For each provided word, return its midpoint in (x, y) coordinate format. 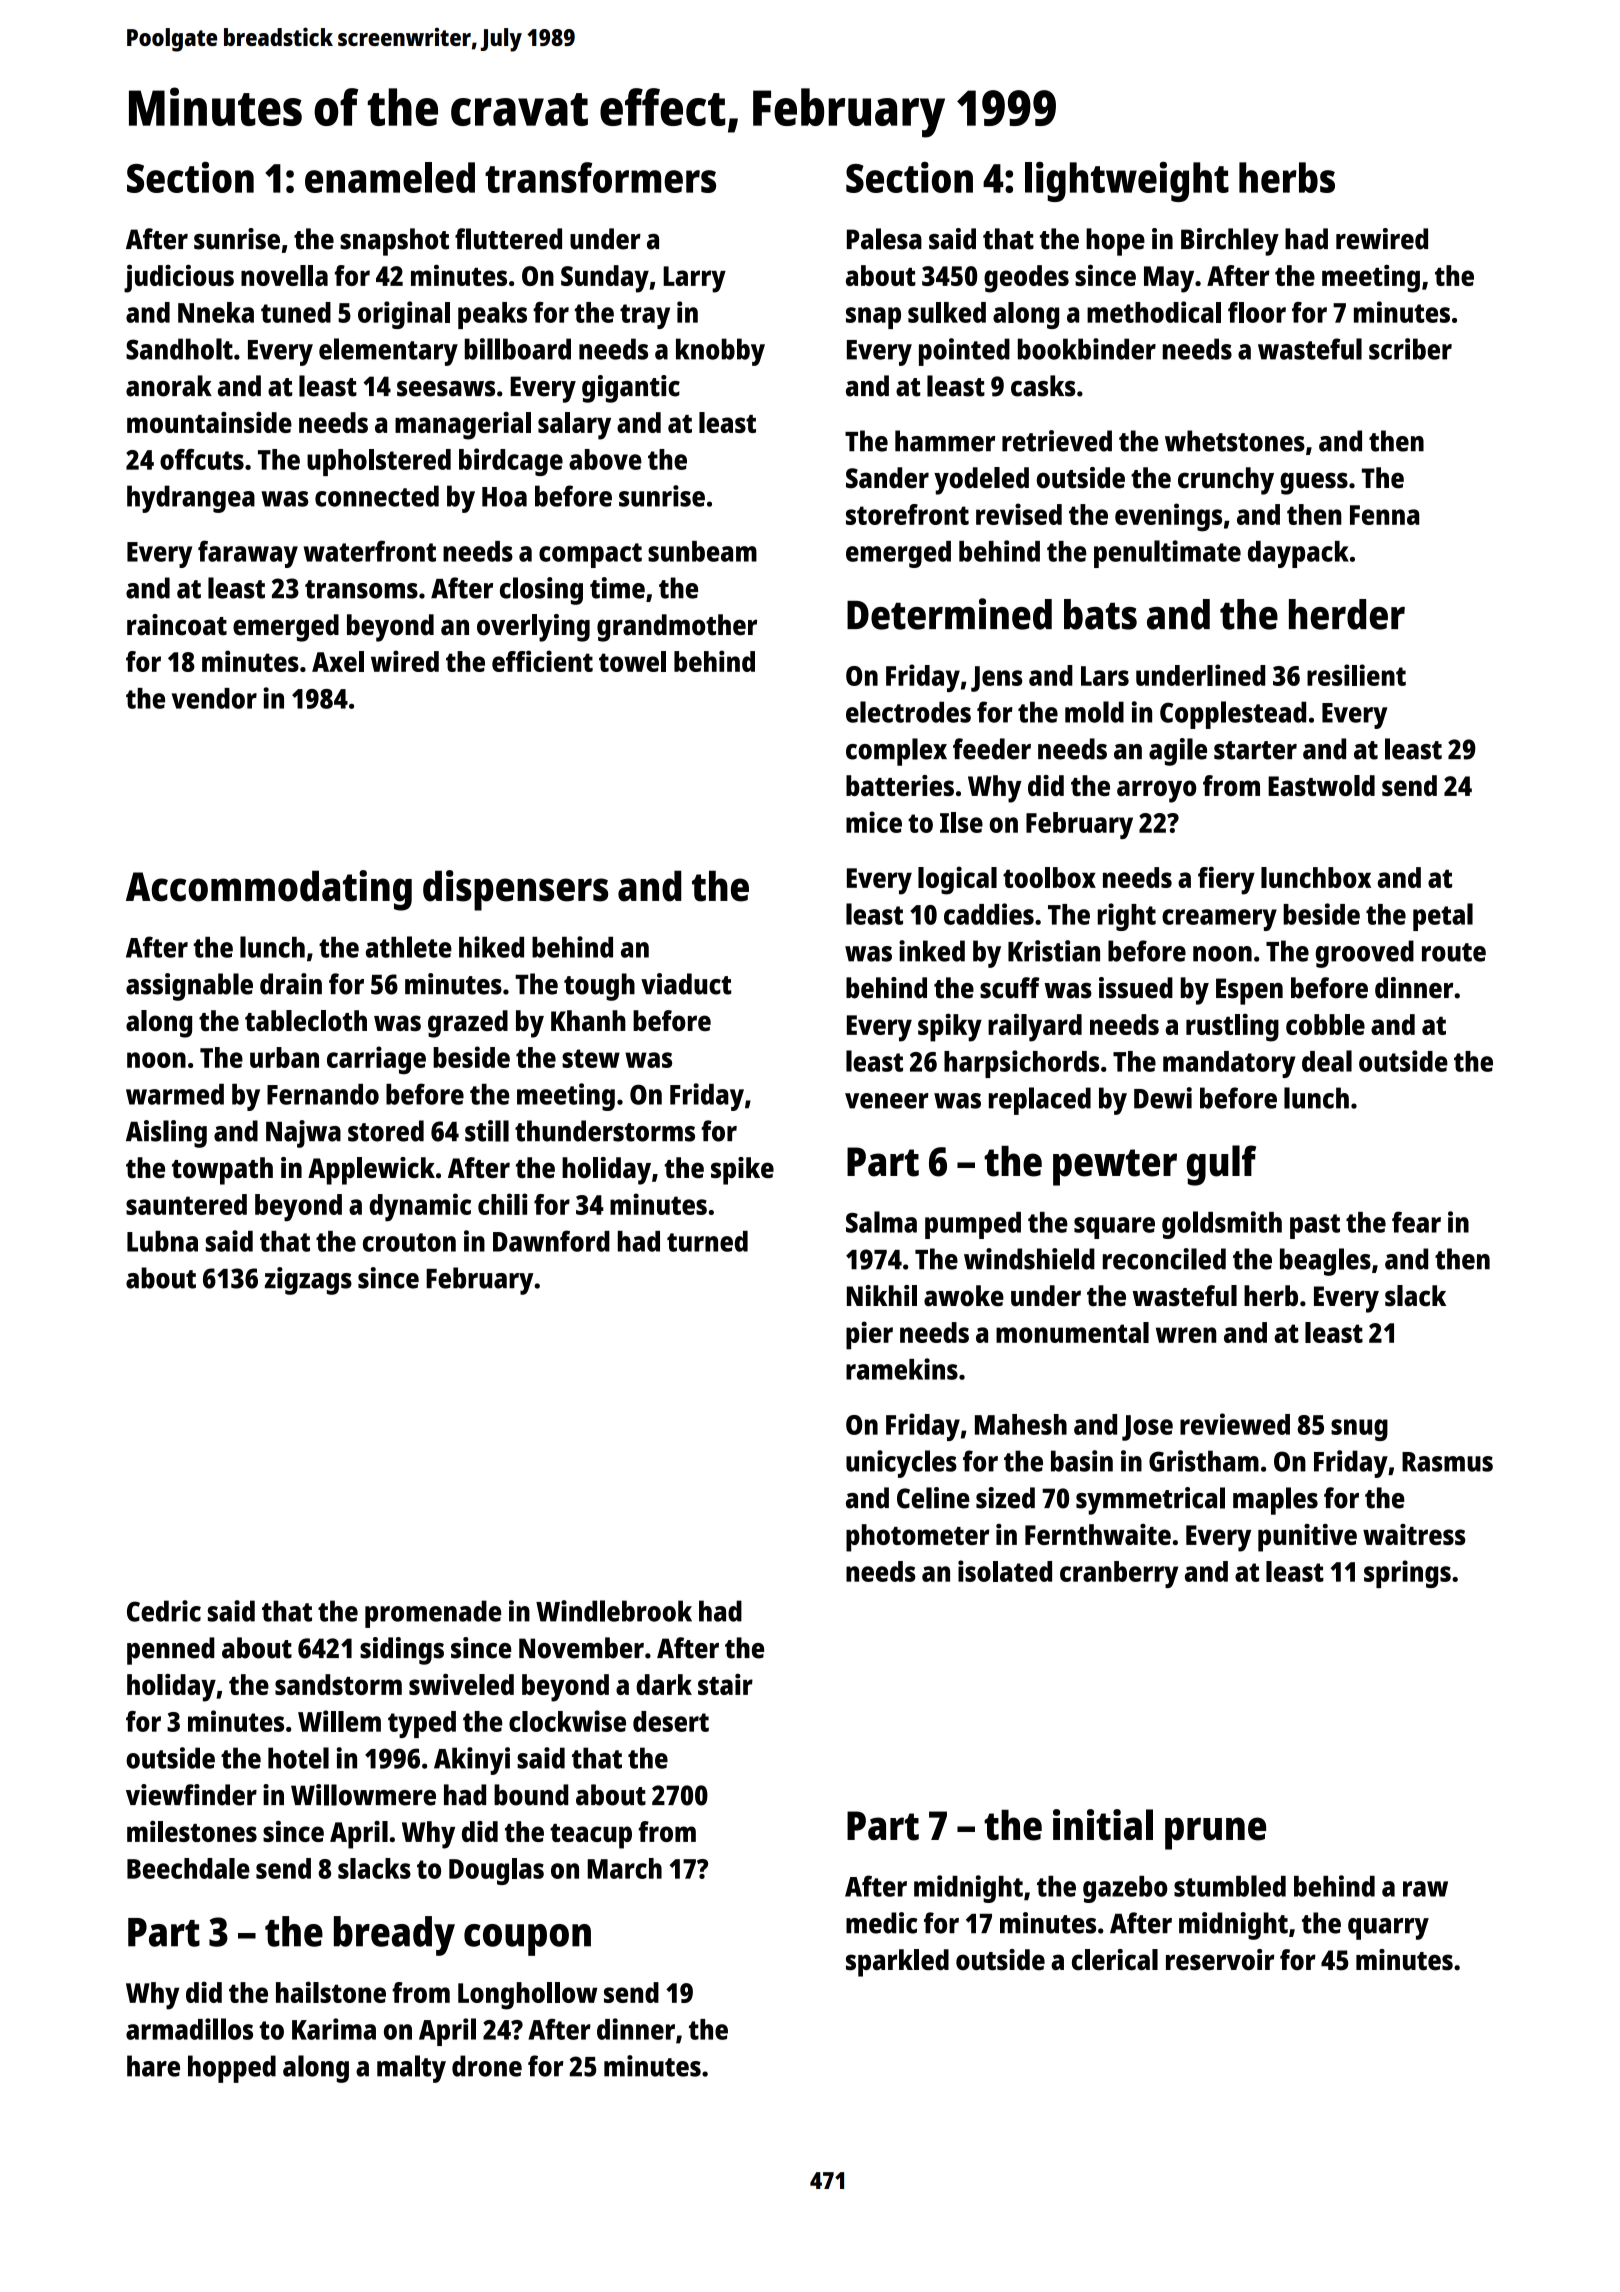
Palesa (884, 239)
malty (411, 2069)
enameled (390, 177)
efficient (542, 661)
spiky (950, 1027)
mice (874, 822)
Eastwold (1321, 785)
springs (1407, 1574)
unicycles (901, 1464)
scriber (1410, 349)
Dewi (1163, 1098)
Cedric (164, 1611)
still (487, 1131)
